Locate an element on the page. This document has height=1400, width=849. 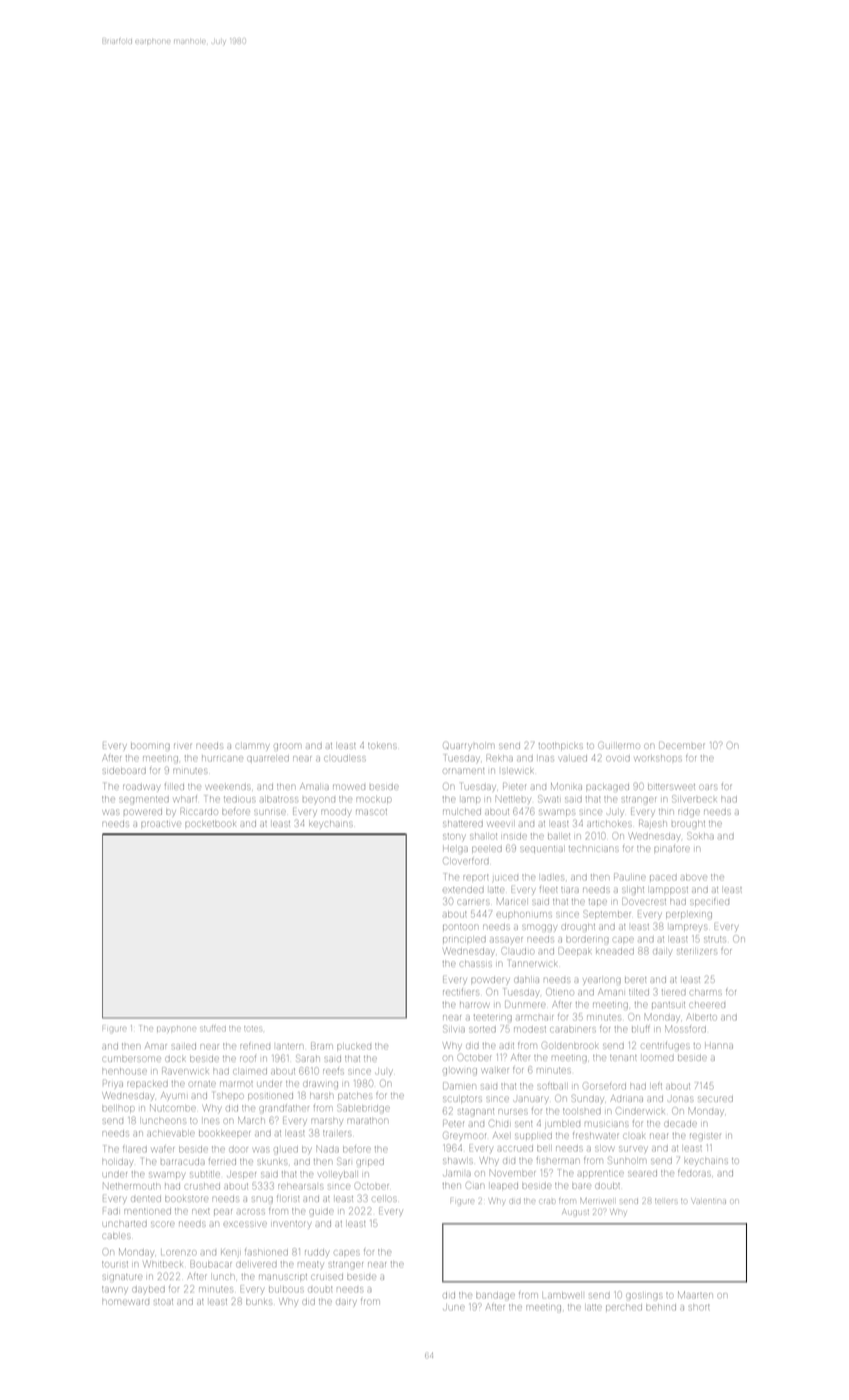
December is located at coordinates (681, 745).
